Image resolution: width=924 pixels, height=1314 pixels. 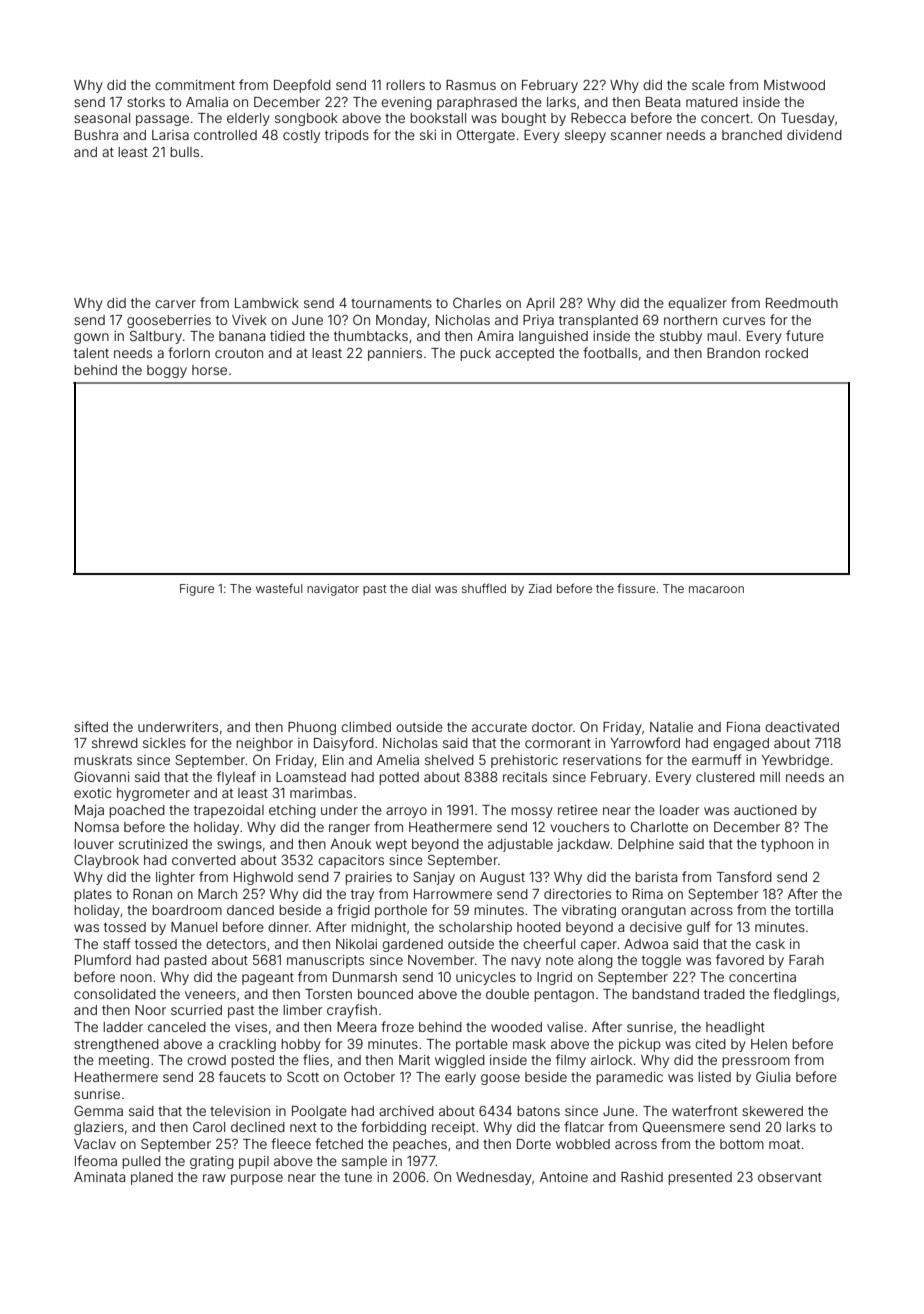 I want to click on commitment, so click(x=195, y=85).
